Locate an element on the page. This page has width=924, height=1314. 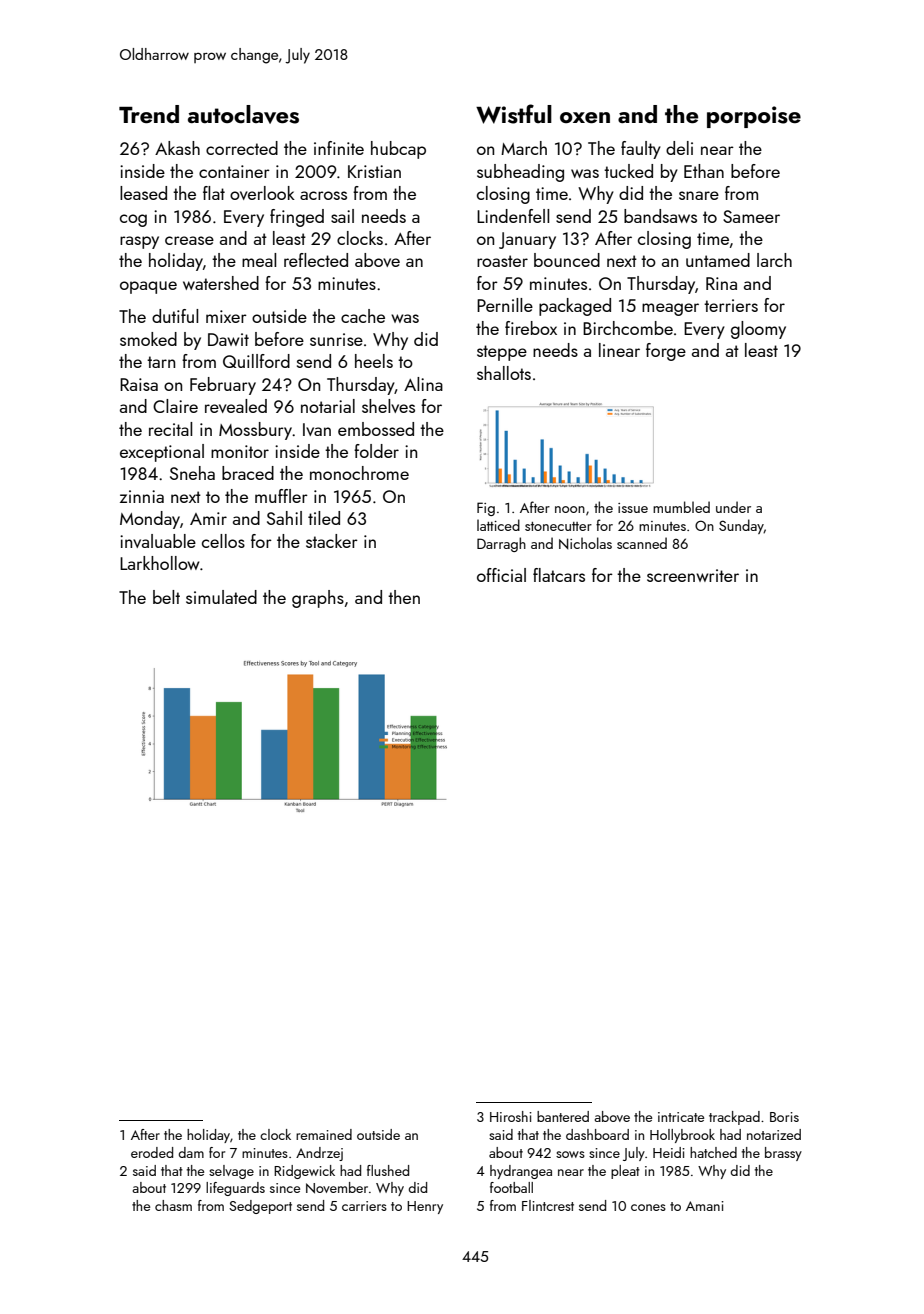
porpoise is located at coordinates (754, 117).
